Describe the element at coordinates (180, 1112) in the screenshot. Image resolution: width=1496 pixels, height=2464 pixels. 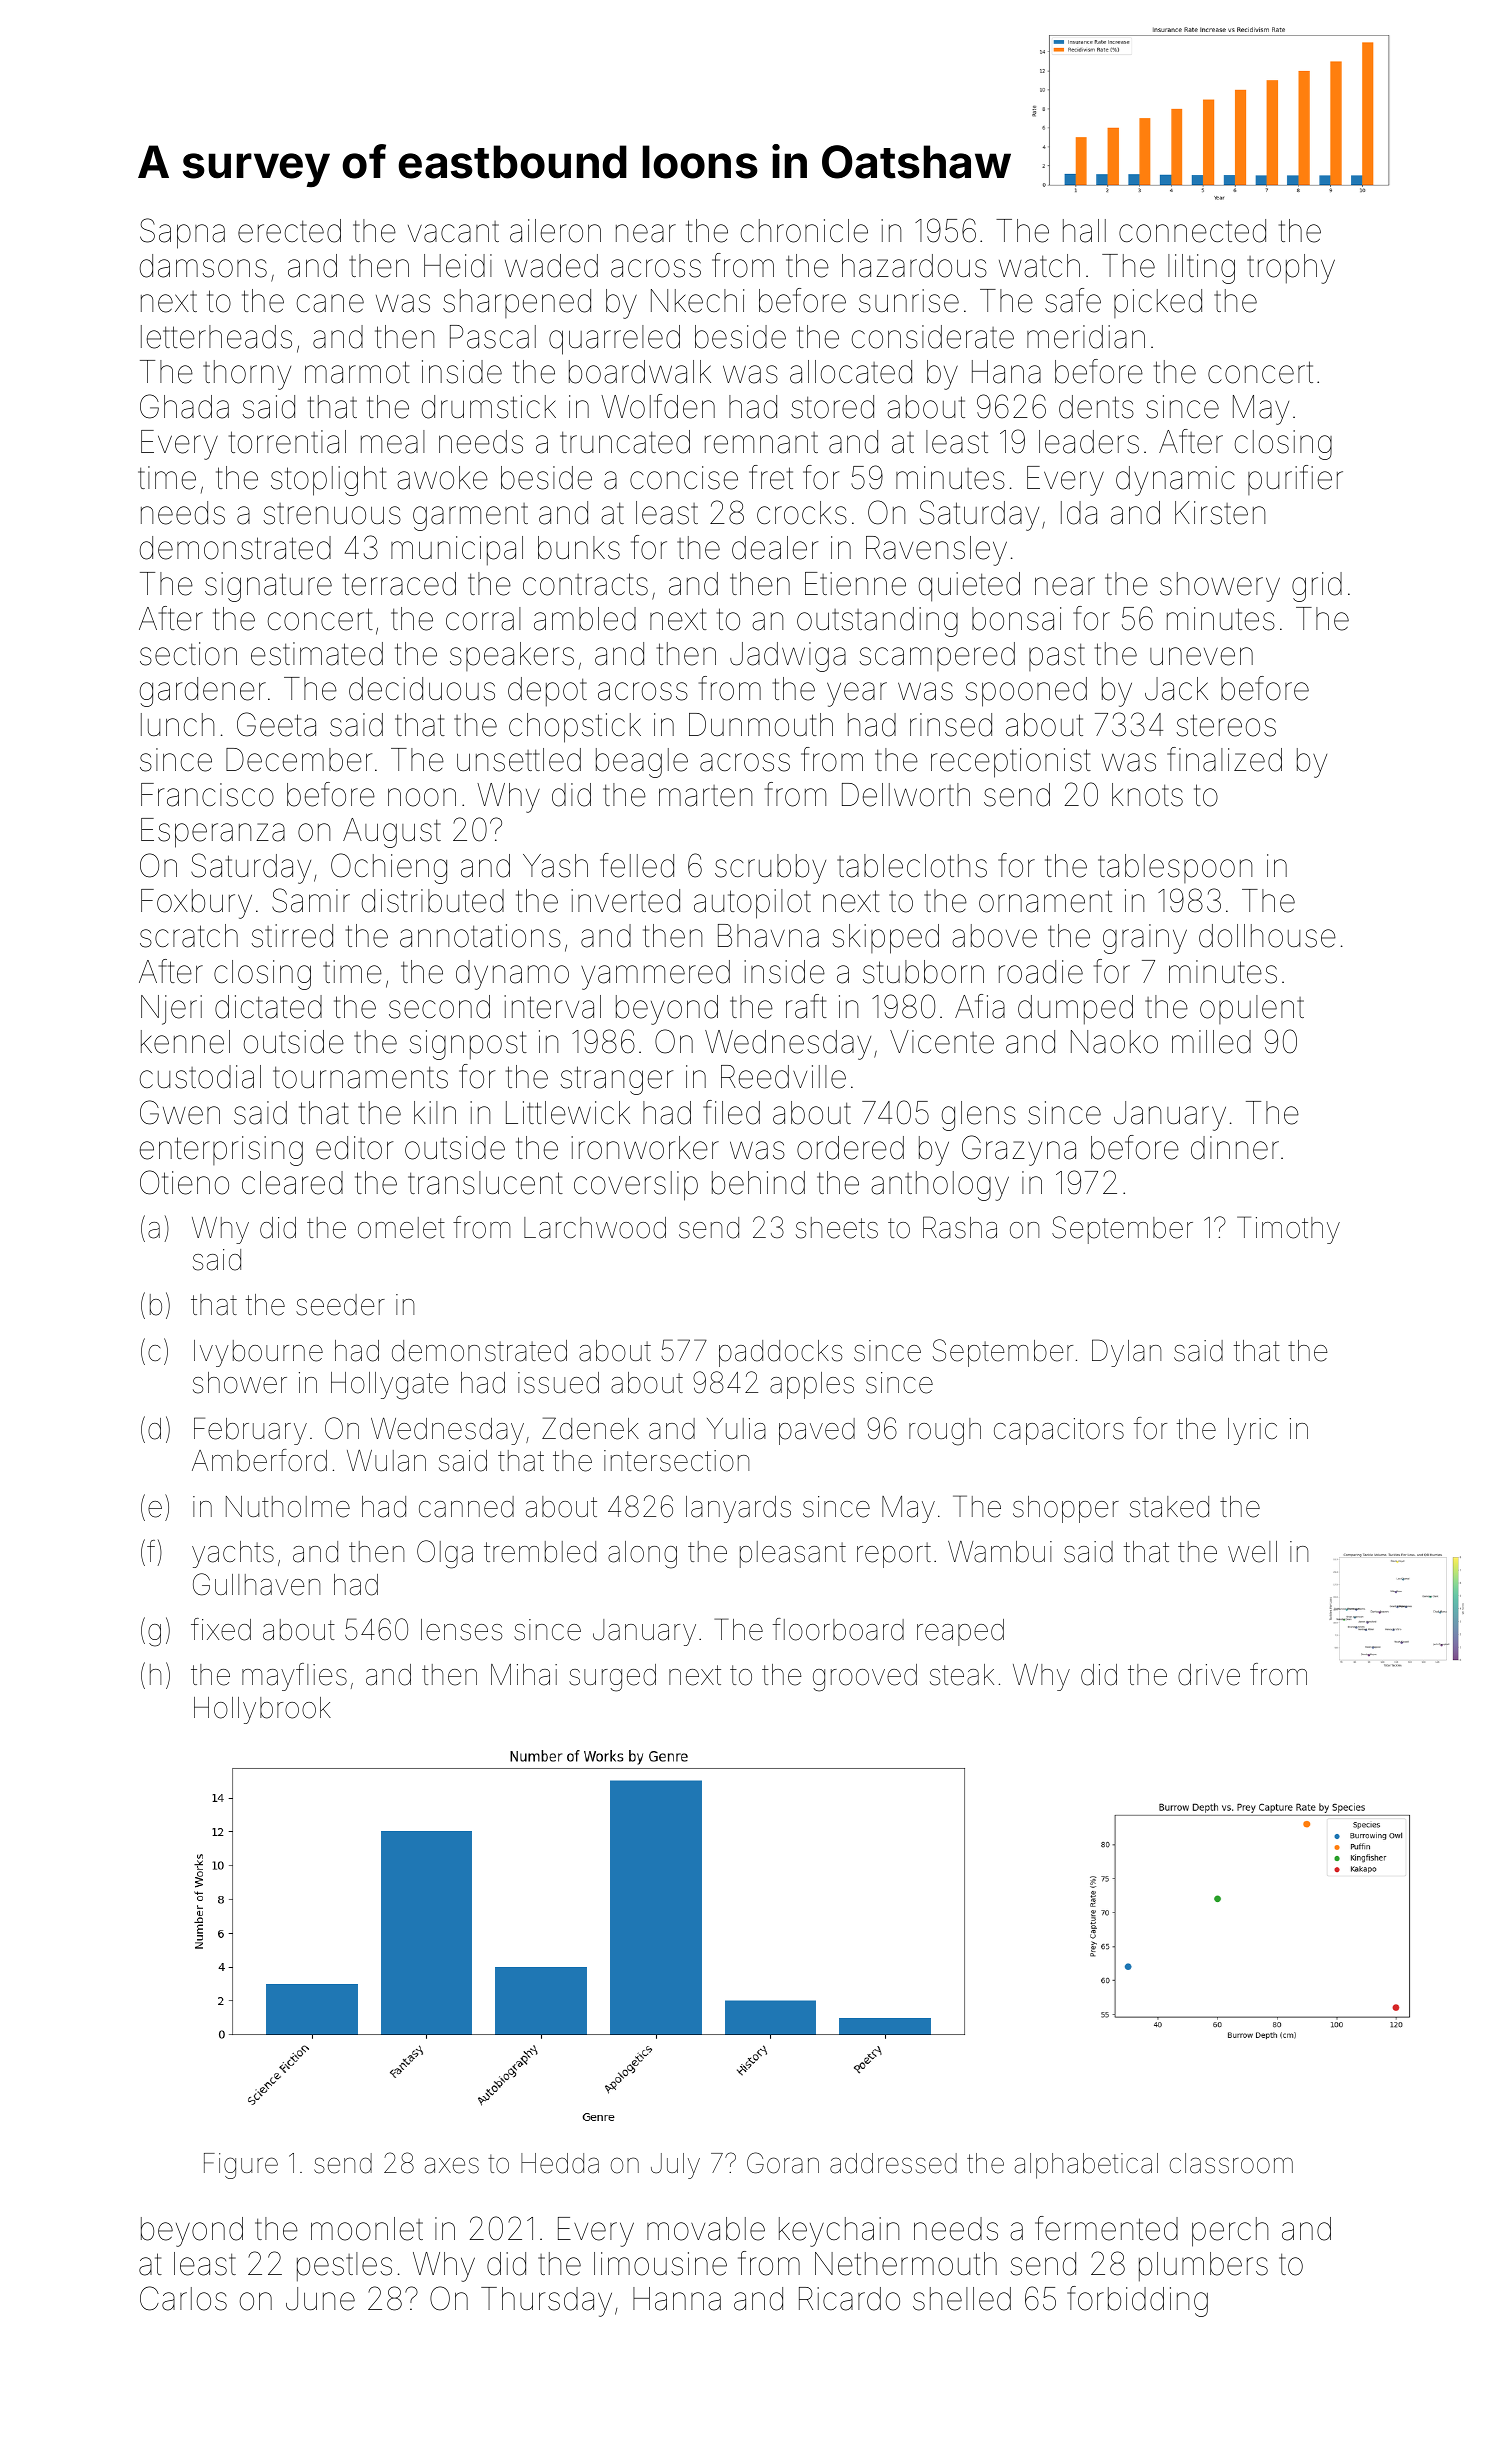
I see `Gwen` at that location.
